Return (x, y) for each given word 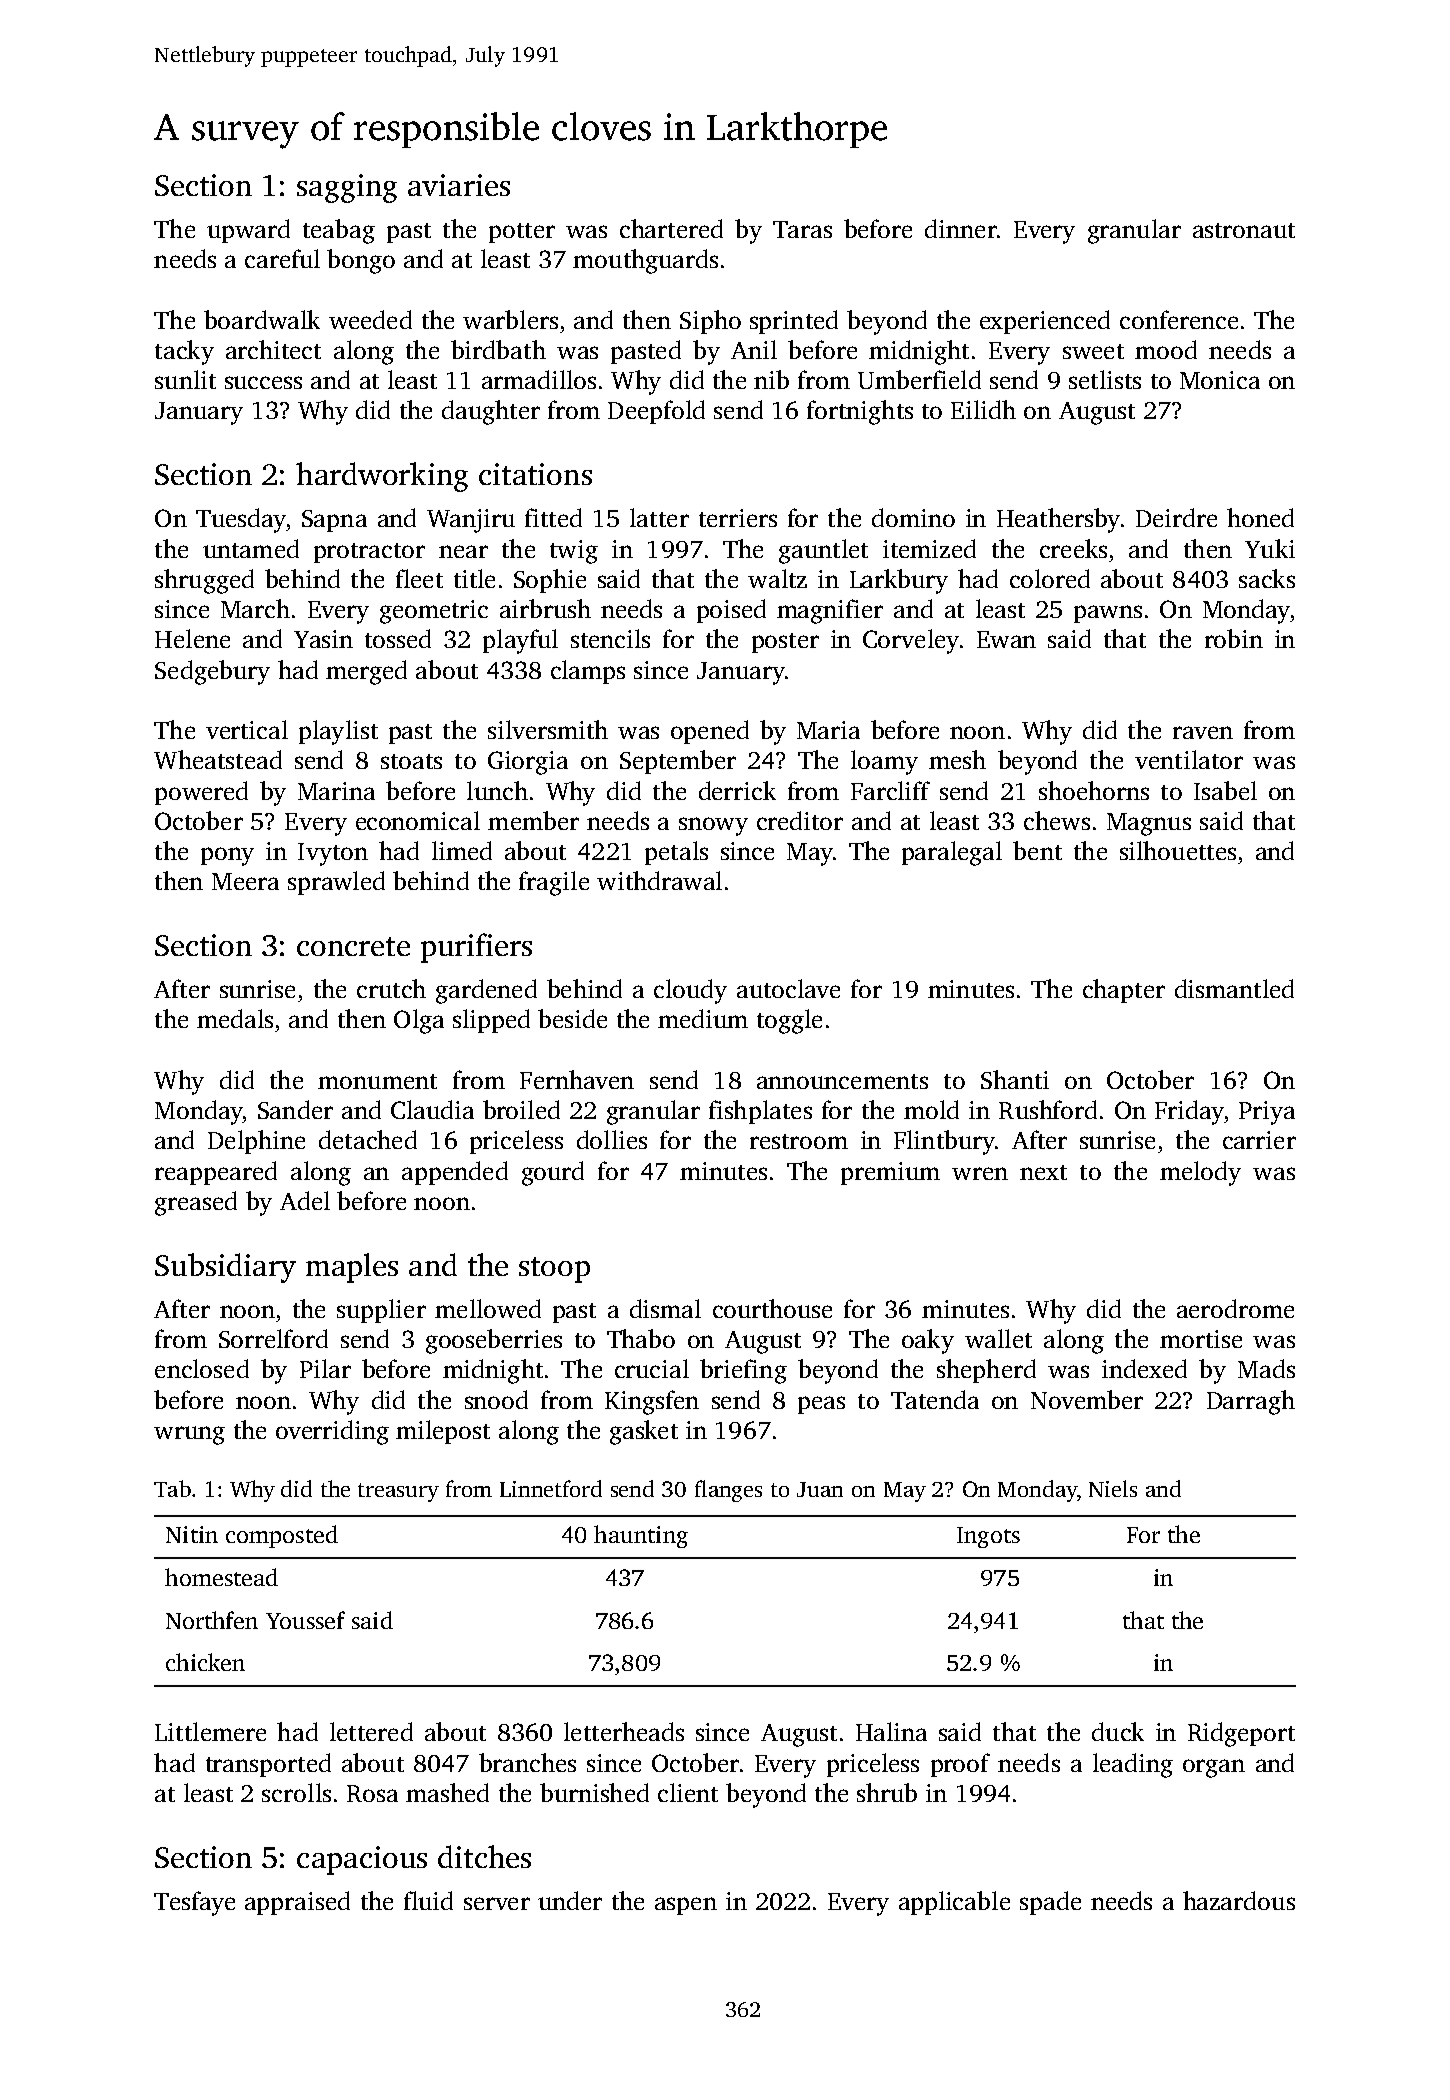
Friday (1189, 1112)
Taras (802, 229)
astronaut (1244, 230)
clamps (588, 672)
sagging (347, 188)
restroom (799, 1141)
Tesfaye (194, 1903)
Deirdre (1176, 517)
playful (520, 641)
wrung (189, 1435)
